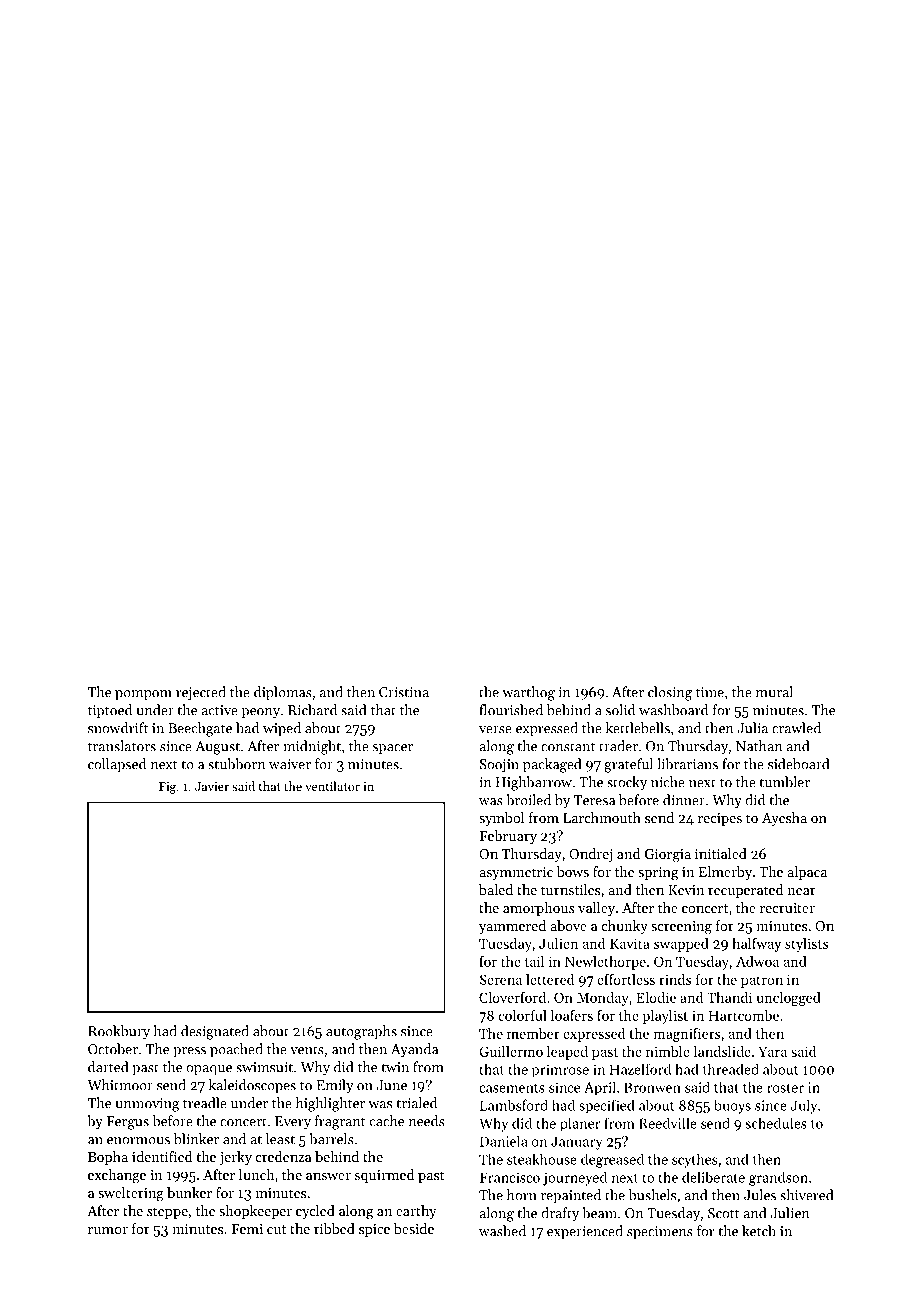 Image resolution: width=924 pixels, height=1308 pixels. What do you see at coordinates (283, 693) in the screenshot?
I see `diplomas` at bounding box center [283, 693].
